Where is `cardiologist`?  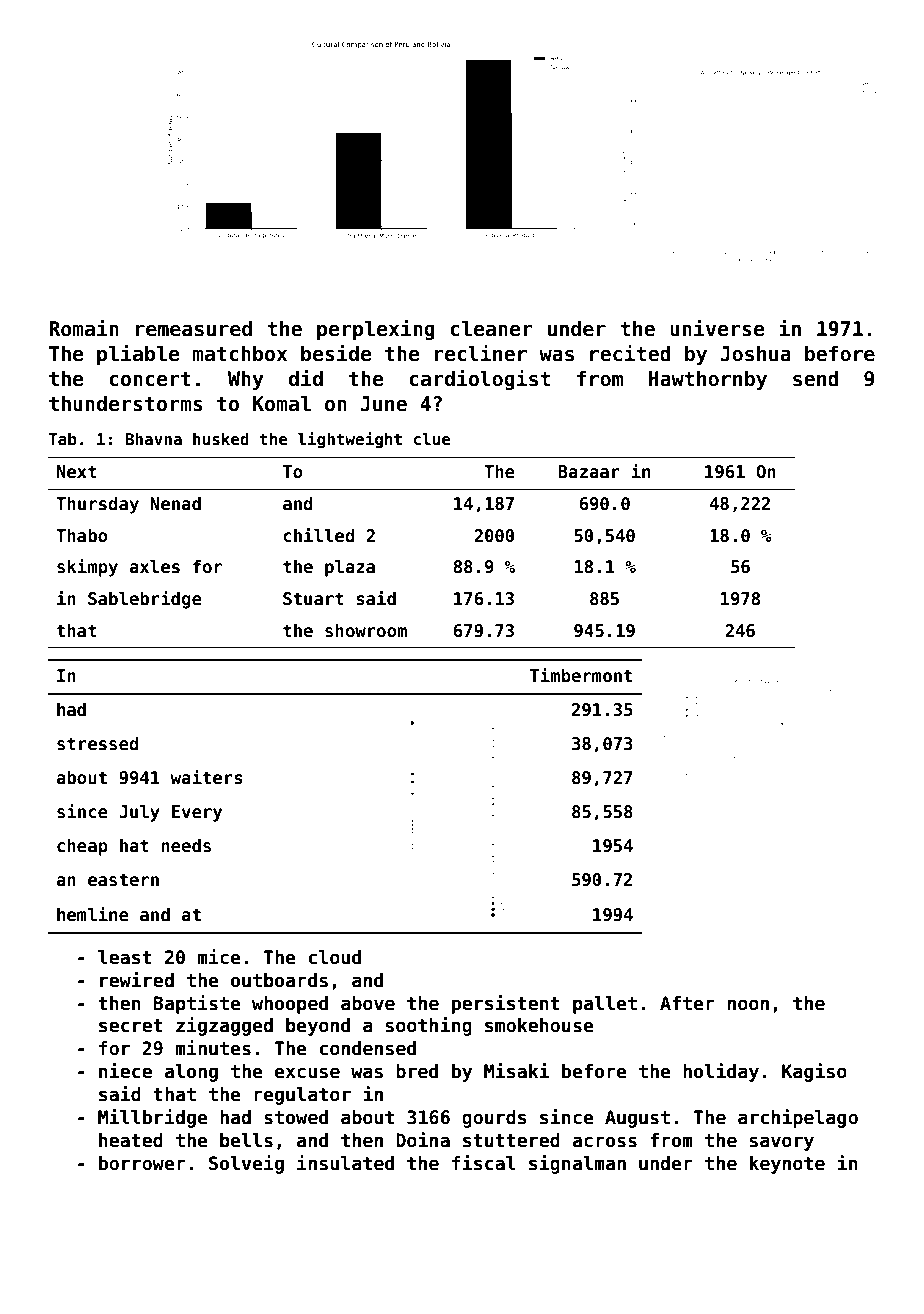
cardiologist is located at coordinates (479, 380).
